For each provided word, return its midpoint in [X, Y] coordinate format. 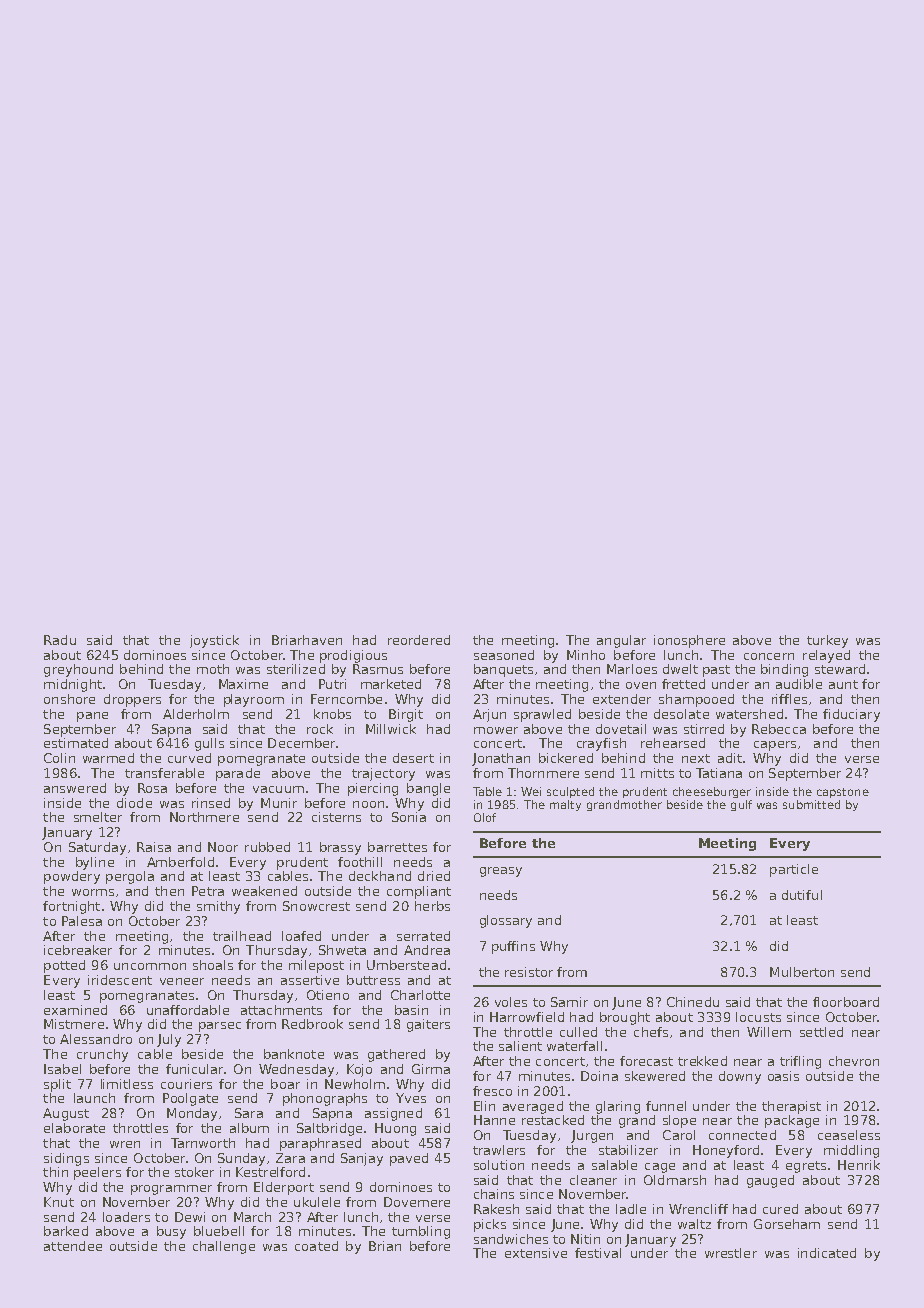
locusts [758, 1017]
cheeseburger [712, 792]
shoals [213, 965]
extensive [536, 1253]
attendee [73, 1246]
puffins [513, 947]
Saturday [97, 848]
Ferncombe [346, 699]
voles [511, 1002]
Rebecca [779, 729]
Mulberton [802, 972]
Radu [60, 640]
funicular [194, 1069]
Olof [485, 817]
